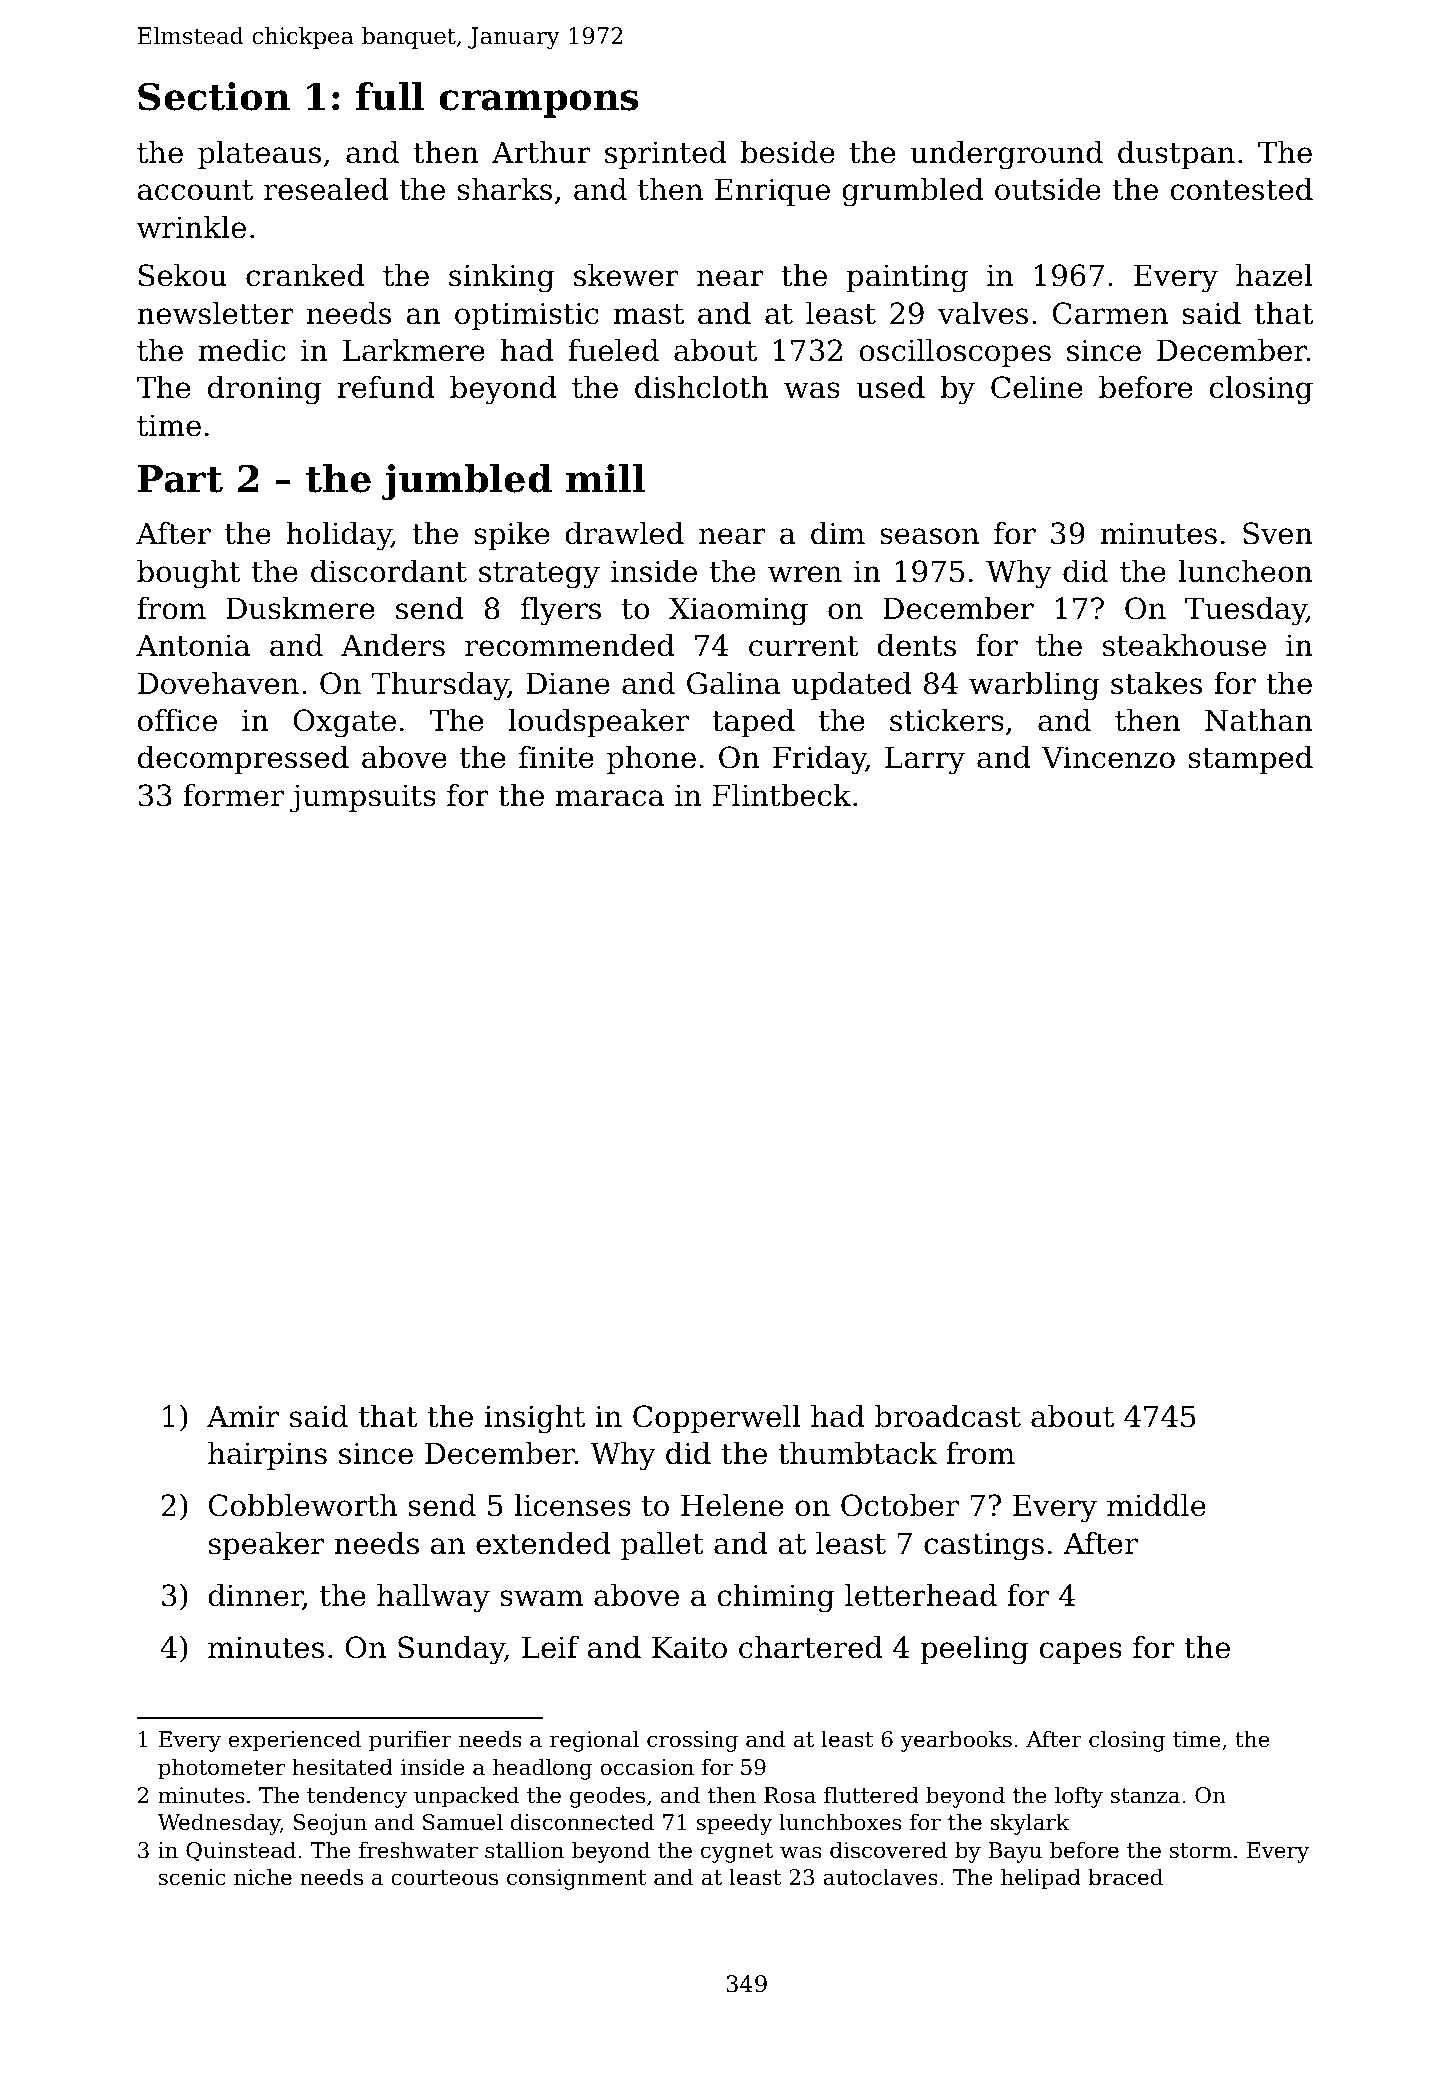  Describe the element at coordinates (1245, 571) in the screenshot. I see `luncheon` at that location.
